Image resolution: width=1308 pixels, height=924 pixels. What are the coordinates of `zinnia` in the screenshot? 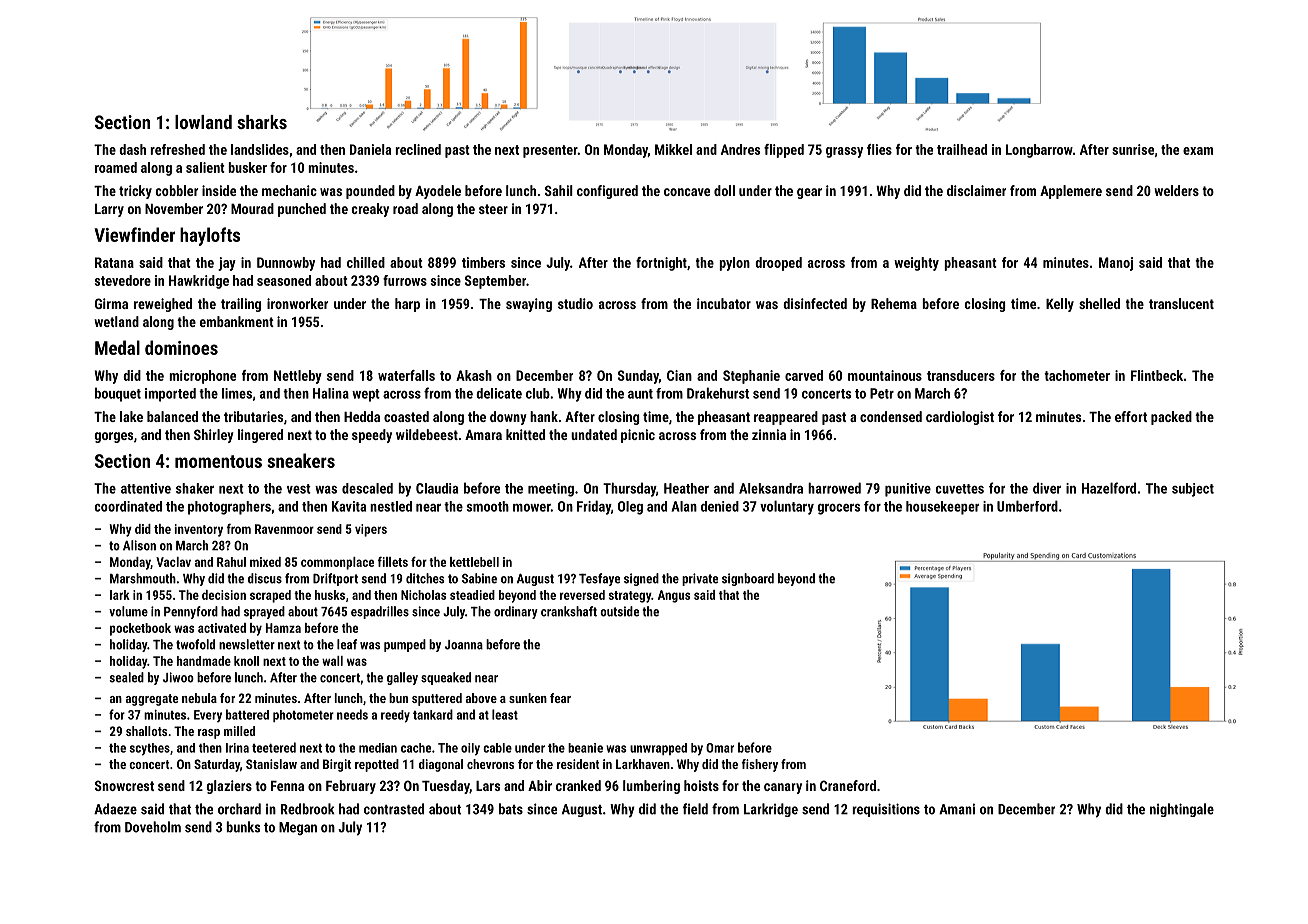 It's located at (769, 434).
